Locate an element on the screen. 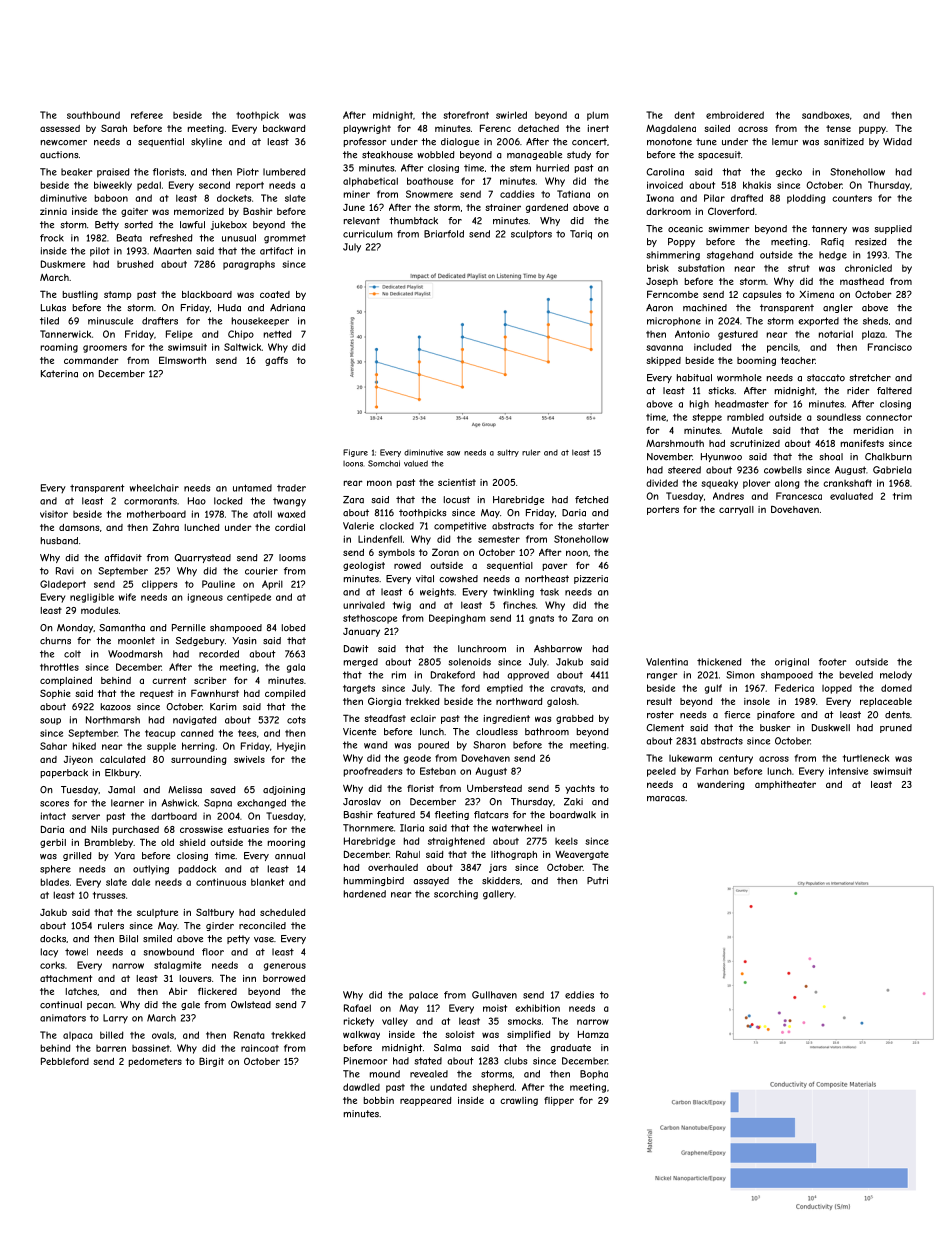 The image size is (952, 1233). Thornmere is located at coordinates (368, 828).
